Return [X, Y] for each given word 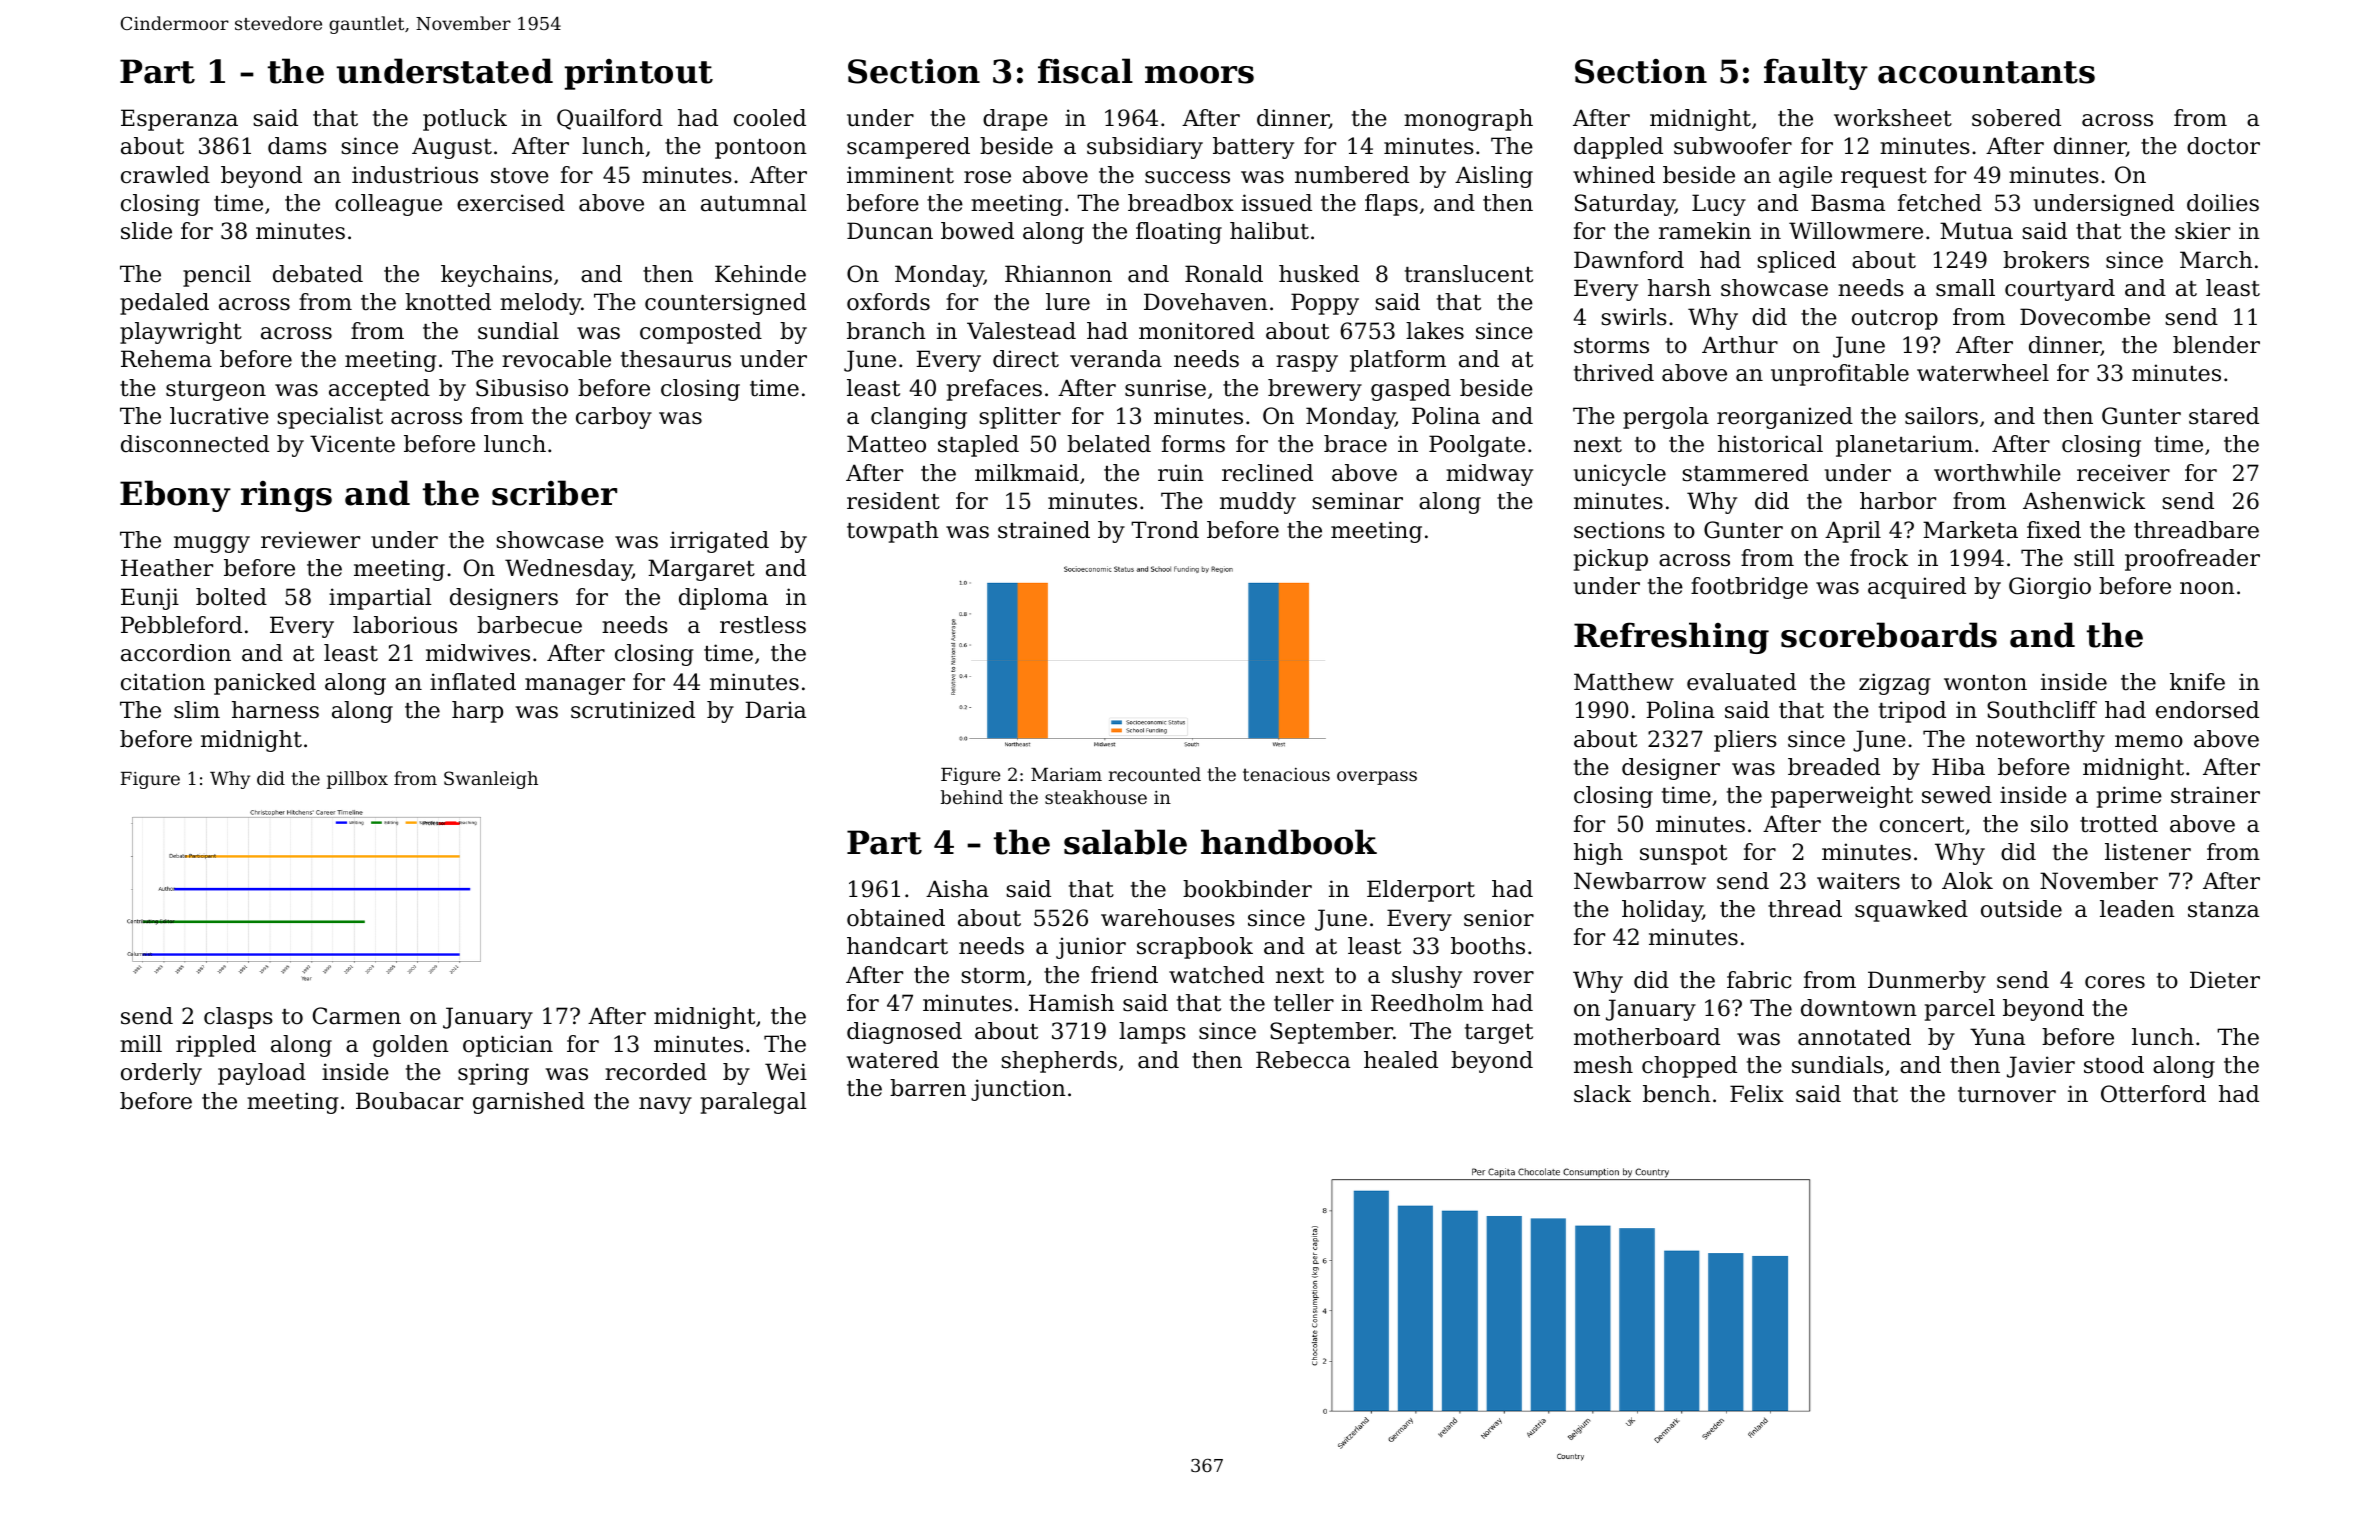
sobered [2016, 118]
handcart [897, 946]
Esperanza [179, 120]
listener [2148, 852]
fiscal [1085, 71]
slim [197, 710]
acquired [1917, 588]
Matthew [1624, 682]
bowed [977, 231]
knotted [448, 302]
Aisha [957, 889]
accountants [1986, 72]
